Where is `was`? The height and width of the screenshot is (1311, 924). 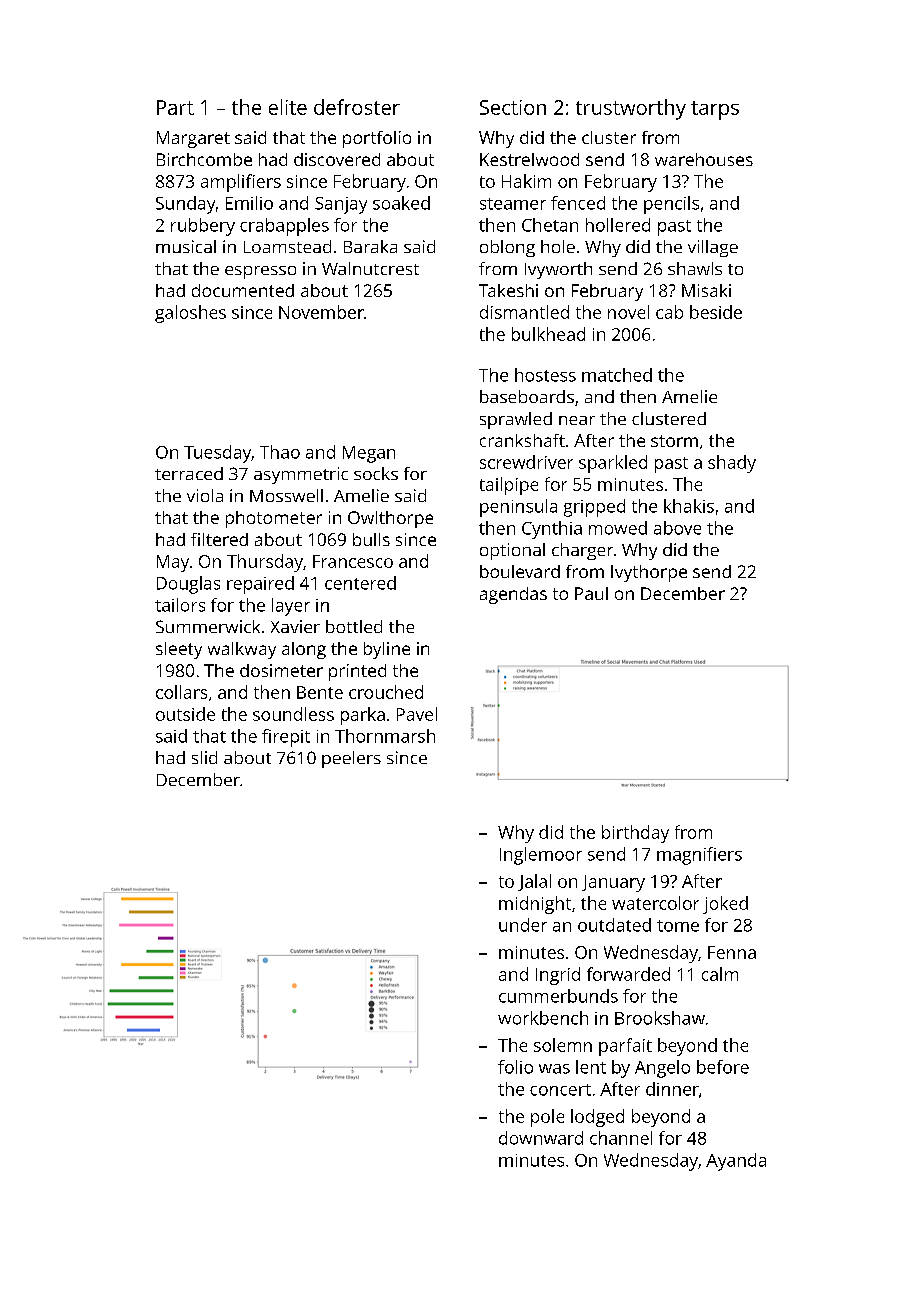
was is located at coordinates (554, 1069).
